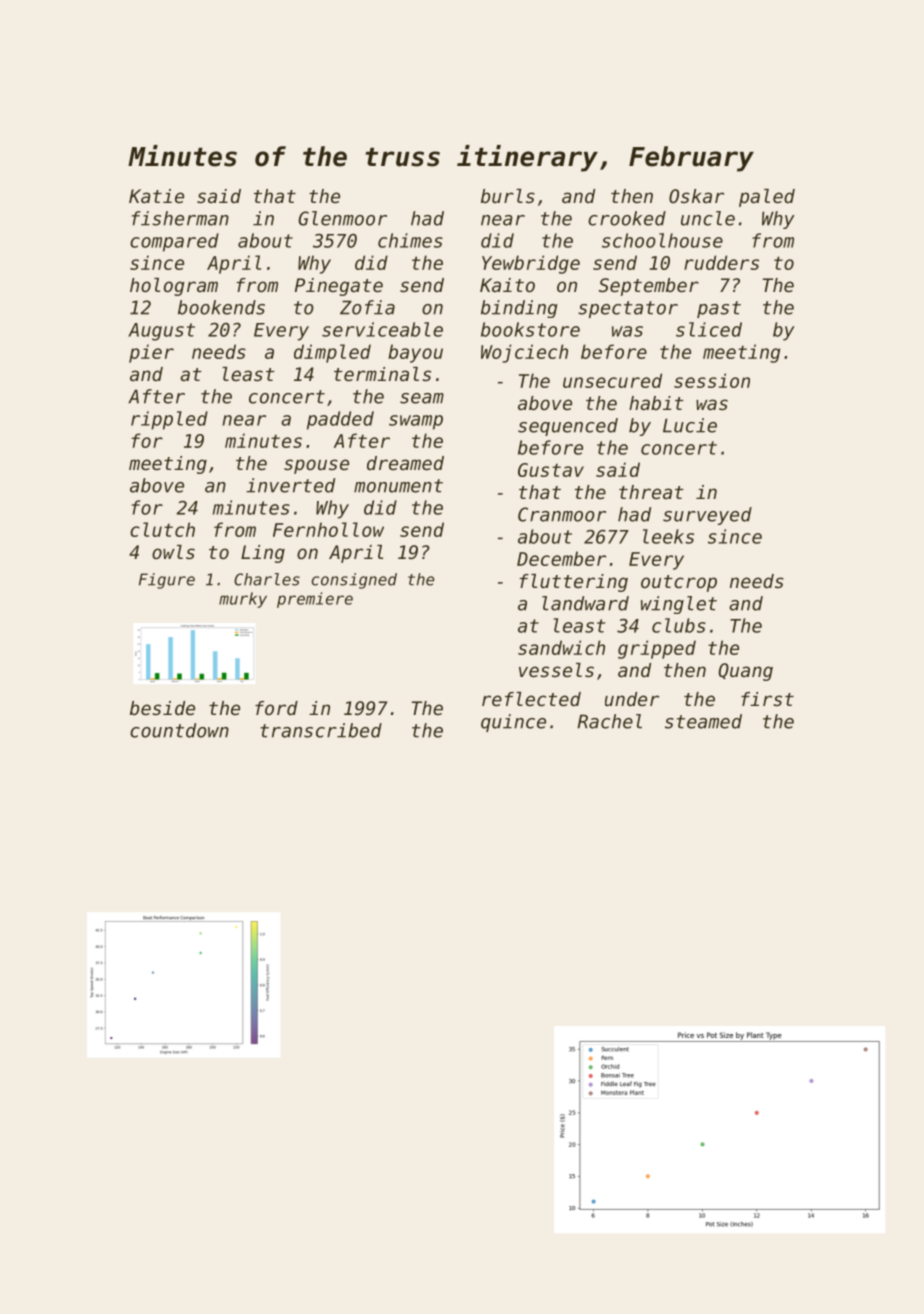 Image resolution: width=924 pixels, height=1314 pixels. Describe the element at coordinates (169, 420) in the screenshot. I see `rippled` at that location.
